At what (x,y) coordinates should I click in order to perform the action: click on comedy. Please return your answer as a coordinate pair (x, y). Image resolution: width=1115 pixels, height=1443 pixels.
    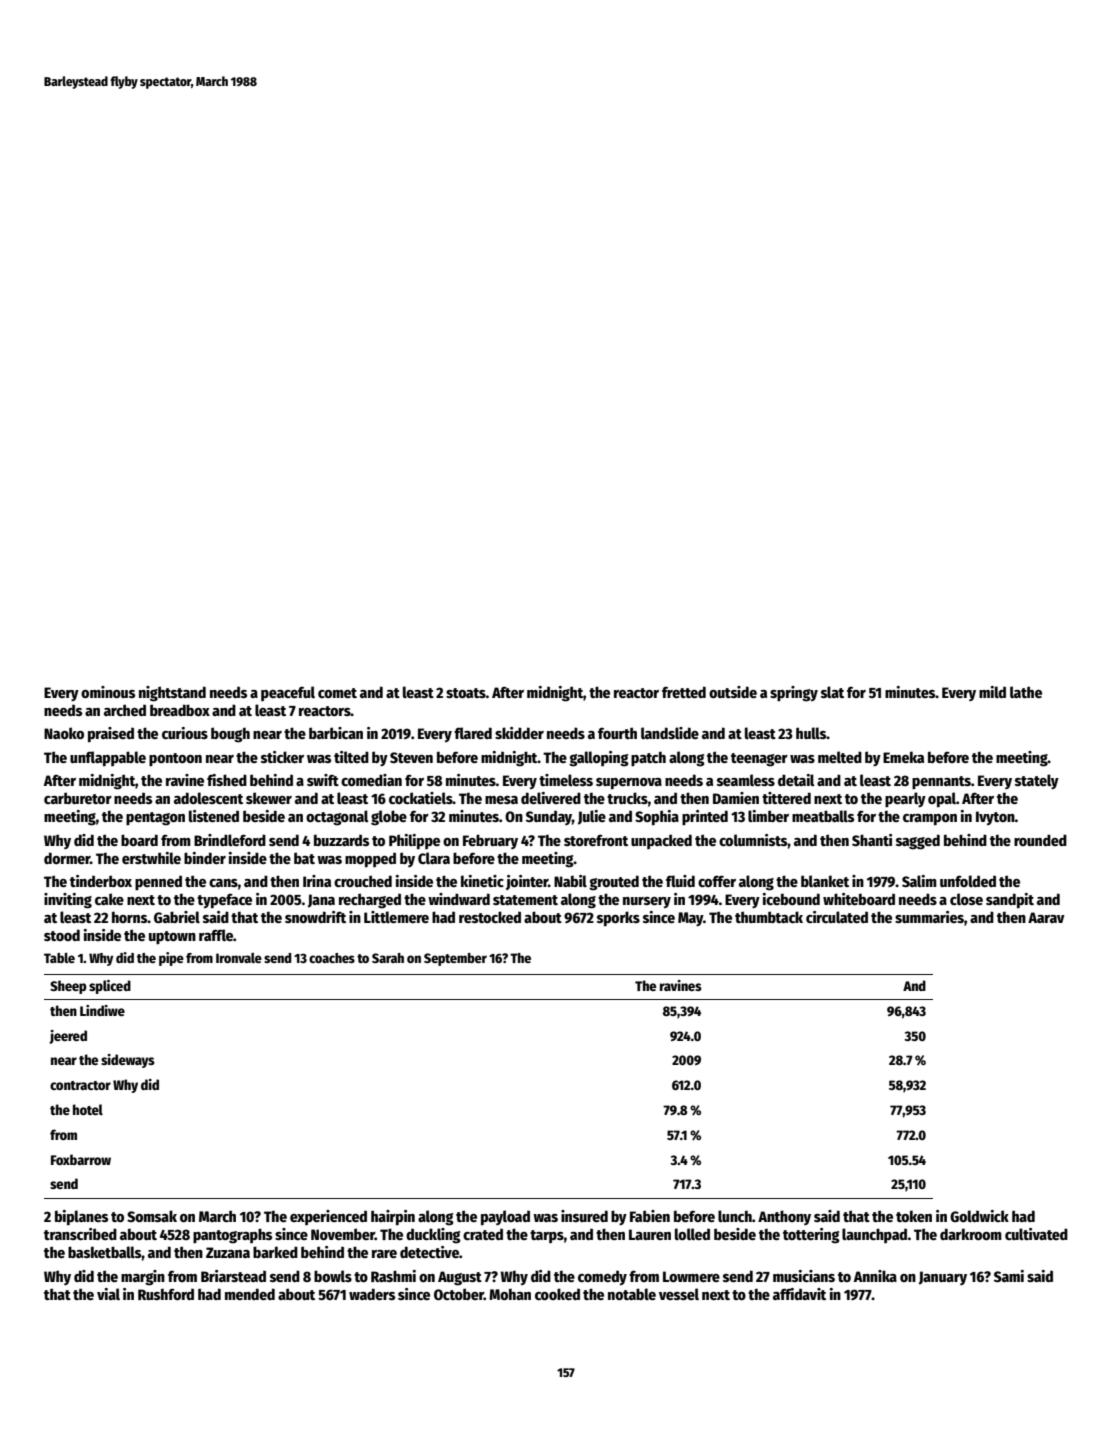
    Looking at the image, I should click on (602, 1277).
